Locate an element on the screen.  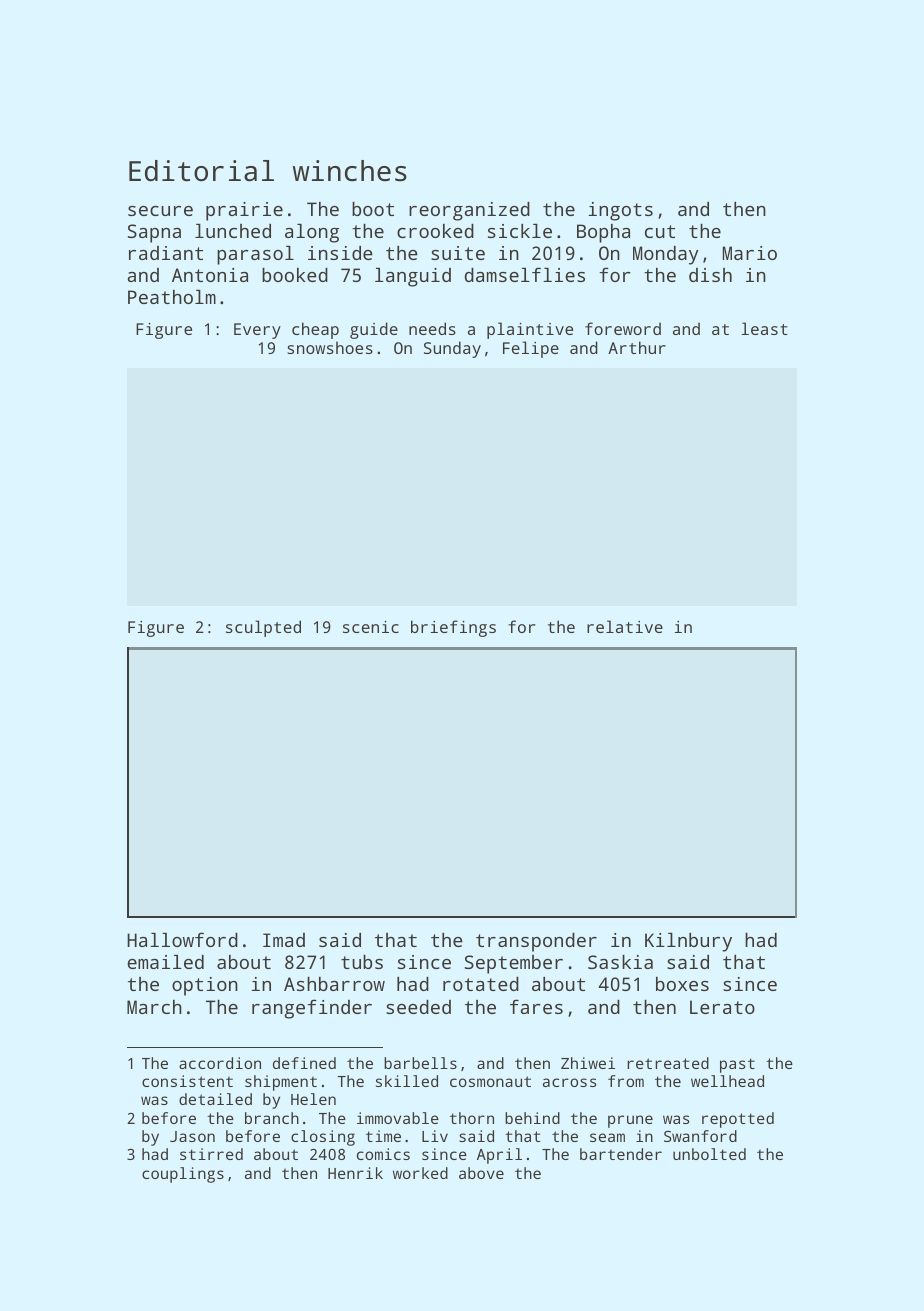
languid is located at coordinates (413, 277).
